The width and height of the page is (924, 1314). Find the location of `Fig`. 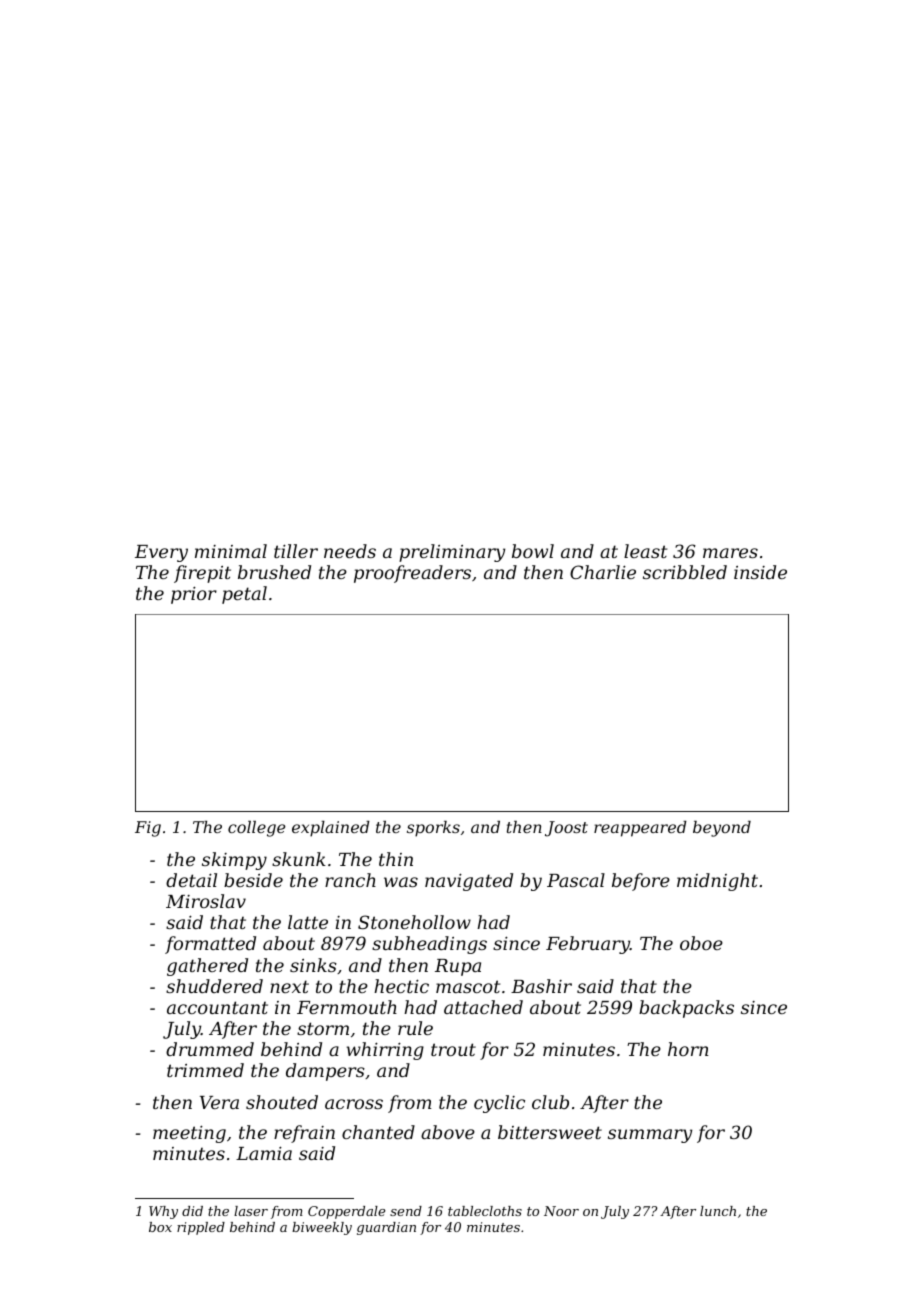

Fig is located at coordinates (148, 829).
